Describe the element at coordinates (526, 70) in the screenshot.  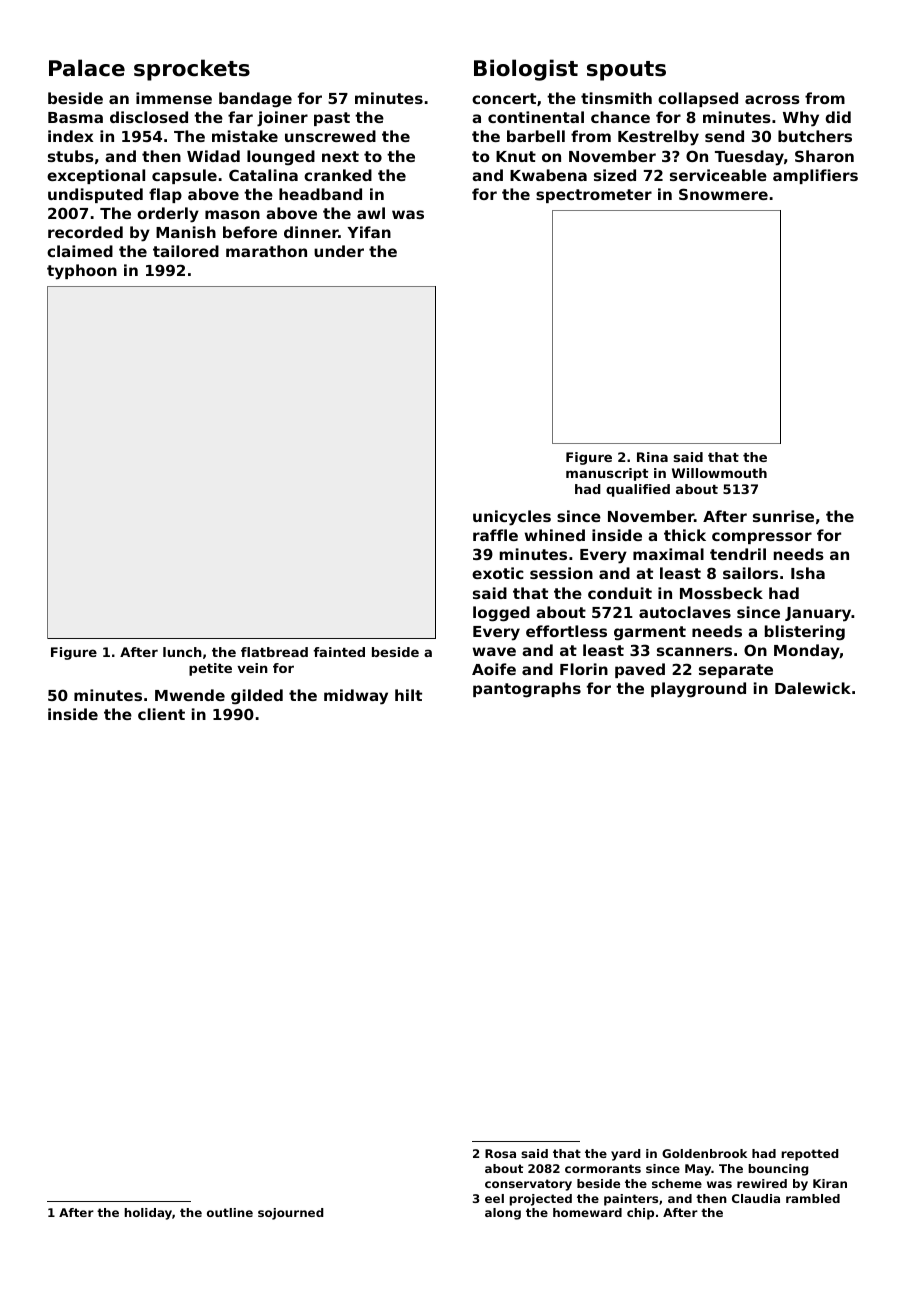
I see `Biologist` at that location.
